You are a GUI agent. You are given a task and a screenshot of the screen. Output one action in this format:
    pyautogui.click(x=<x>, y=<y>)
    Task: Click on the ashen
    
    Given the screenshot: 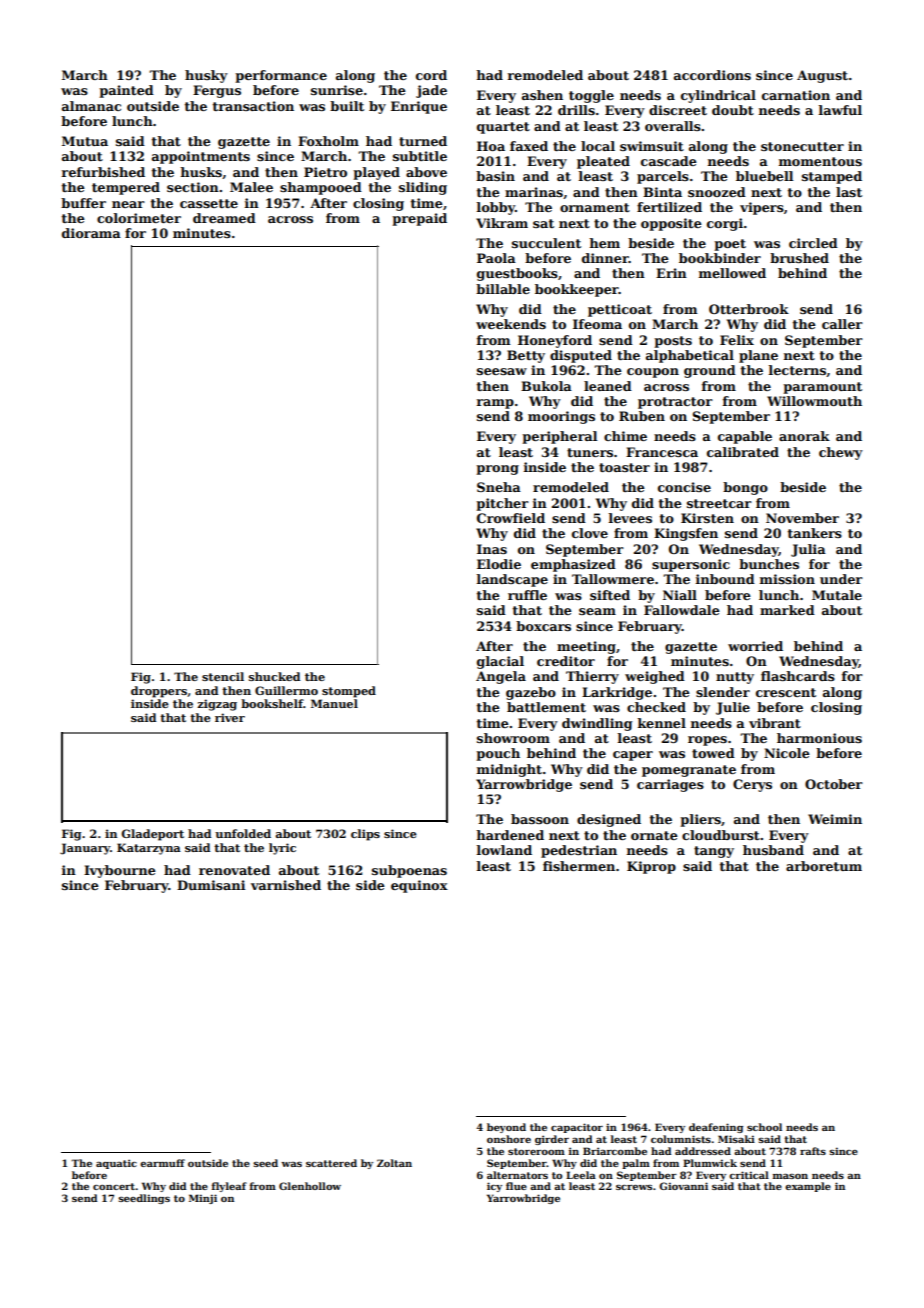 What is the action you would take?
    pyautogui.click(x=542, y=95)
